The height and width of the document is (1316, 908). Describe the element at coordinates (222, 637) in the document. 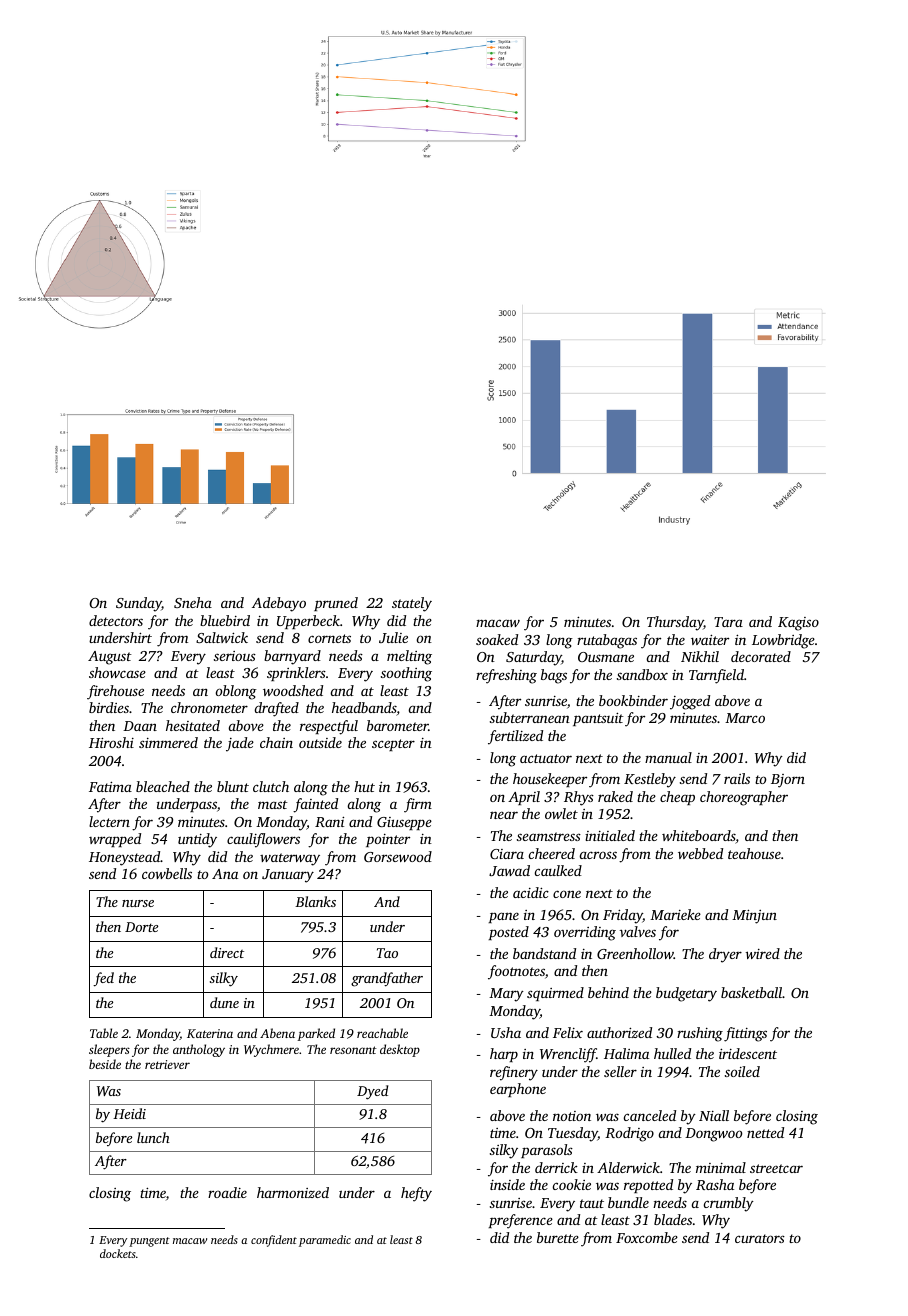

I see `Saltwick` at that location.
